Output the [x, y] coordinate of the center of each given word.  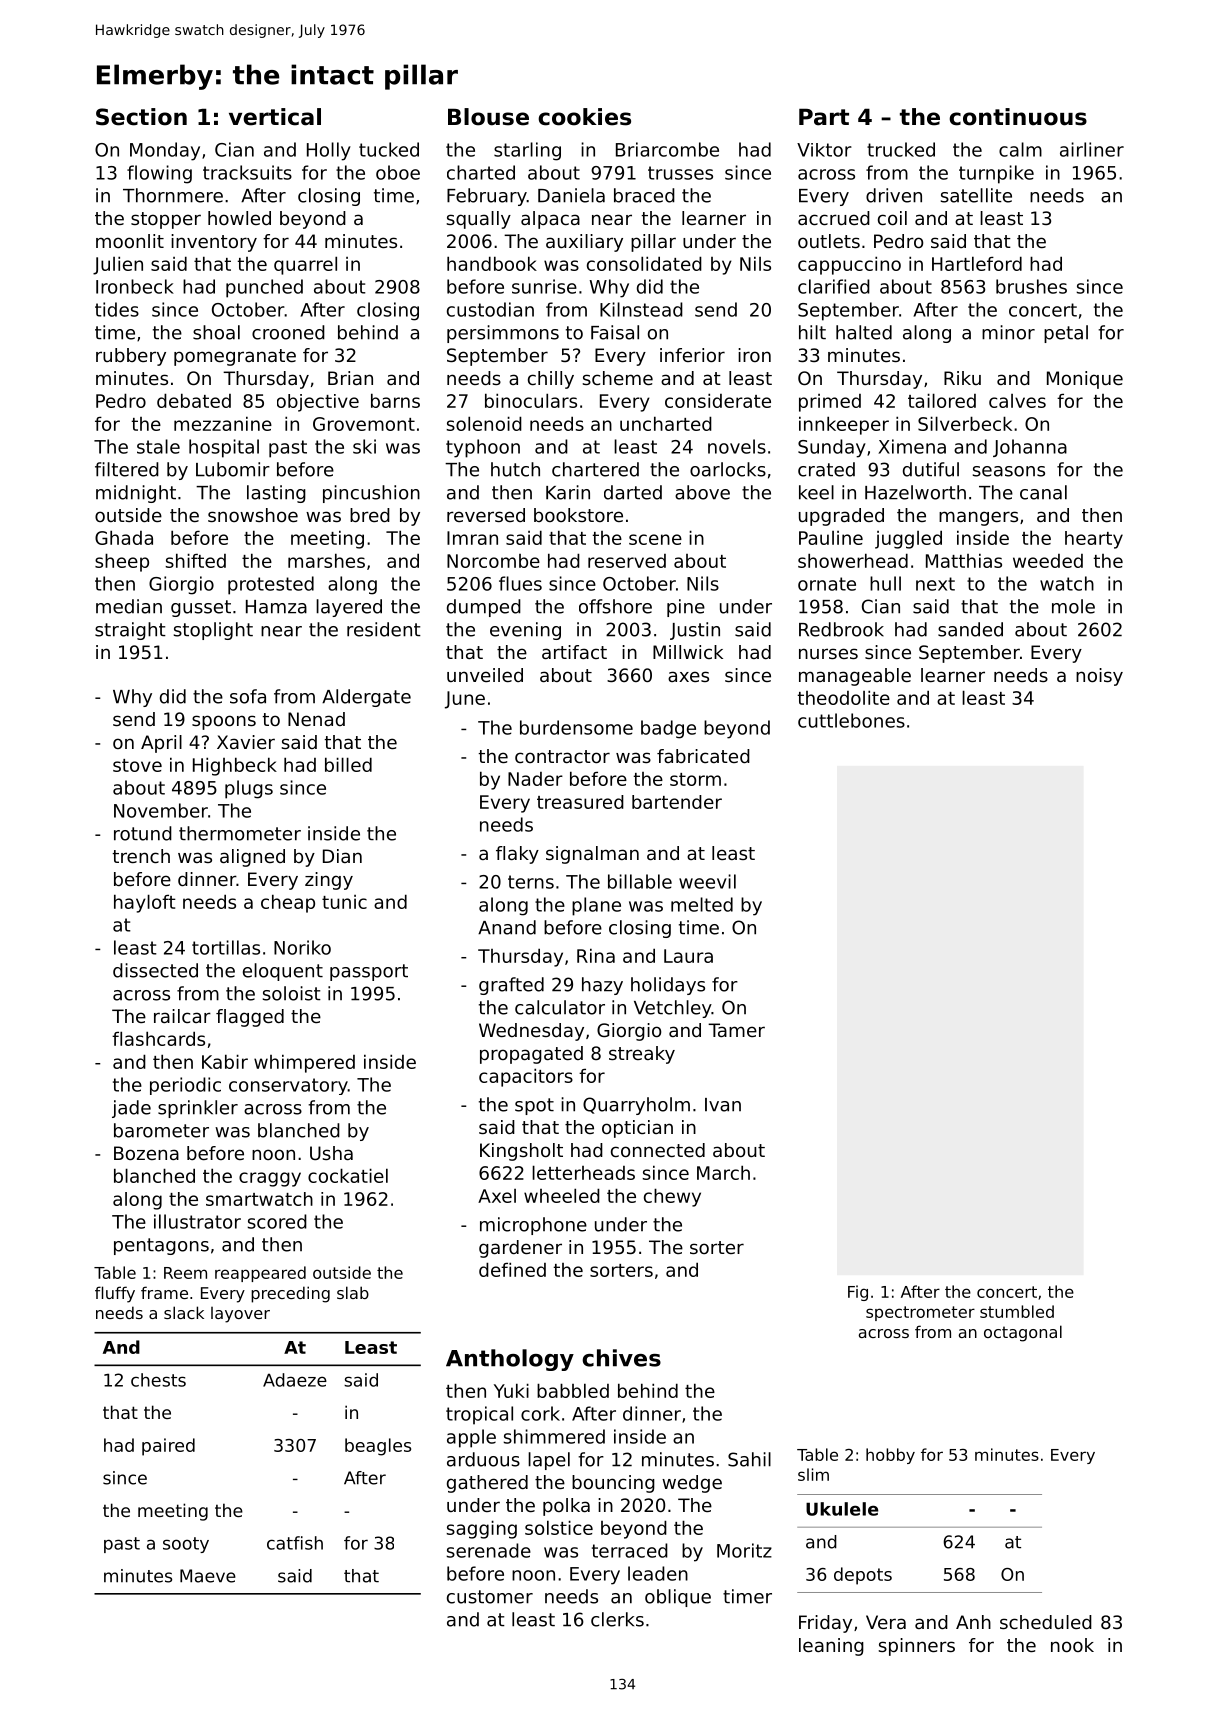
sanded [970, 629]
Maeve [208, 1576]
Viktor [824, 150]
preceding [290, 1294]
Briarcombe [667, 149]
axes [688, 676]
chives [621, 1358]
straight [130, 631]
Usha [331, 1153]
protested [271, 585]
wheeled [562, 1195]
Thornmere [173, 195]
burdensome [576, 727]
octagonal [1023, 1333]
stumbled [1017, 1311]
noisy [1099, 677]
